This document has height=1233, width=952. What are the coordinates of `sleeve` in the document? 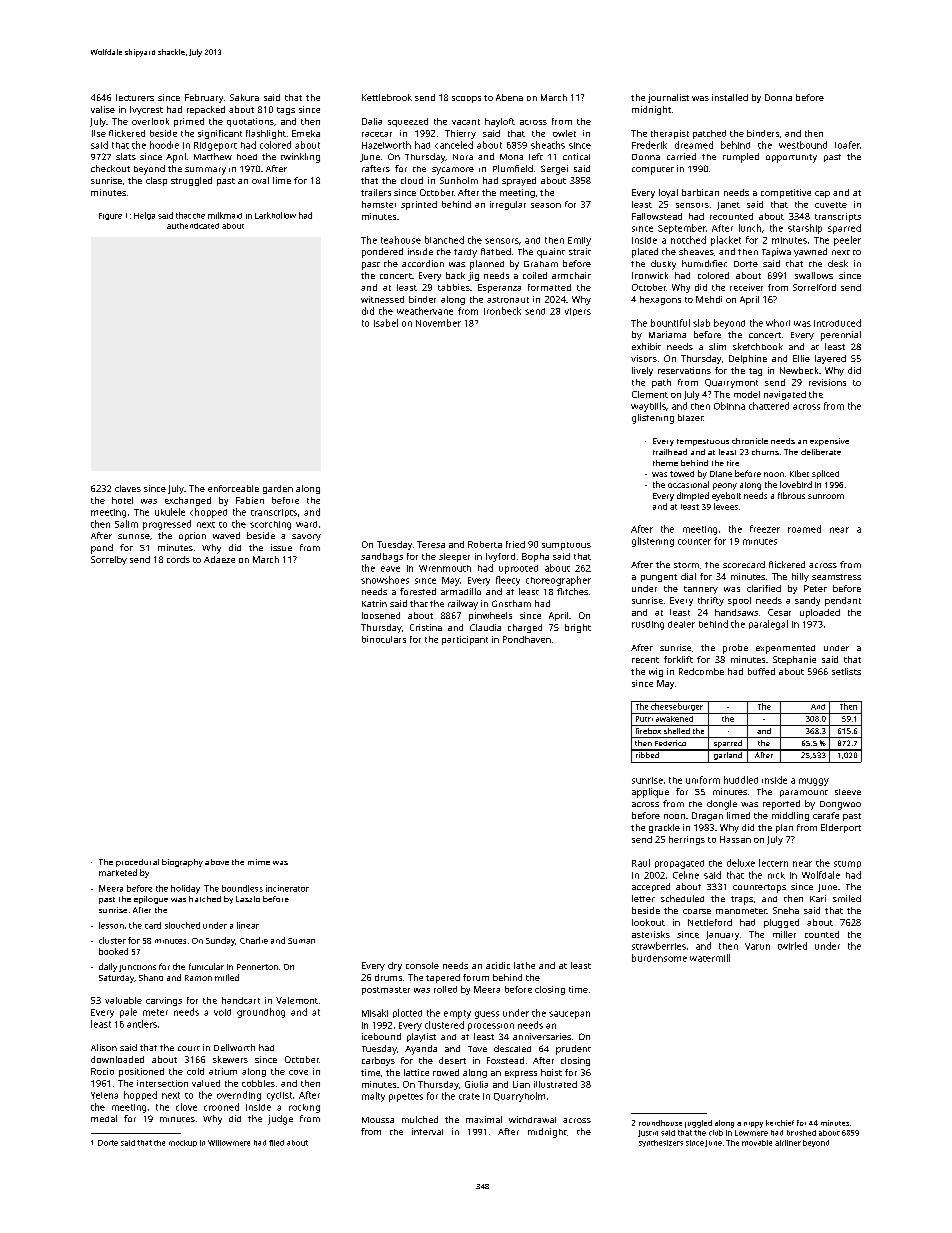 It's located at (848, 792).
